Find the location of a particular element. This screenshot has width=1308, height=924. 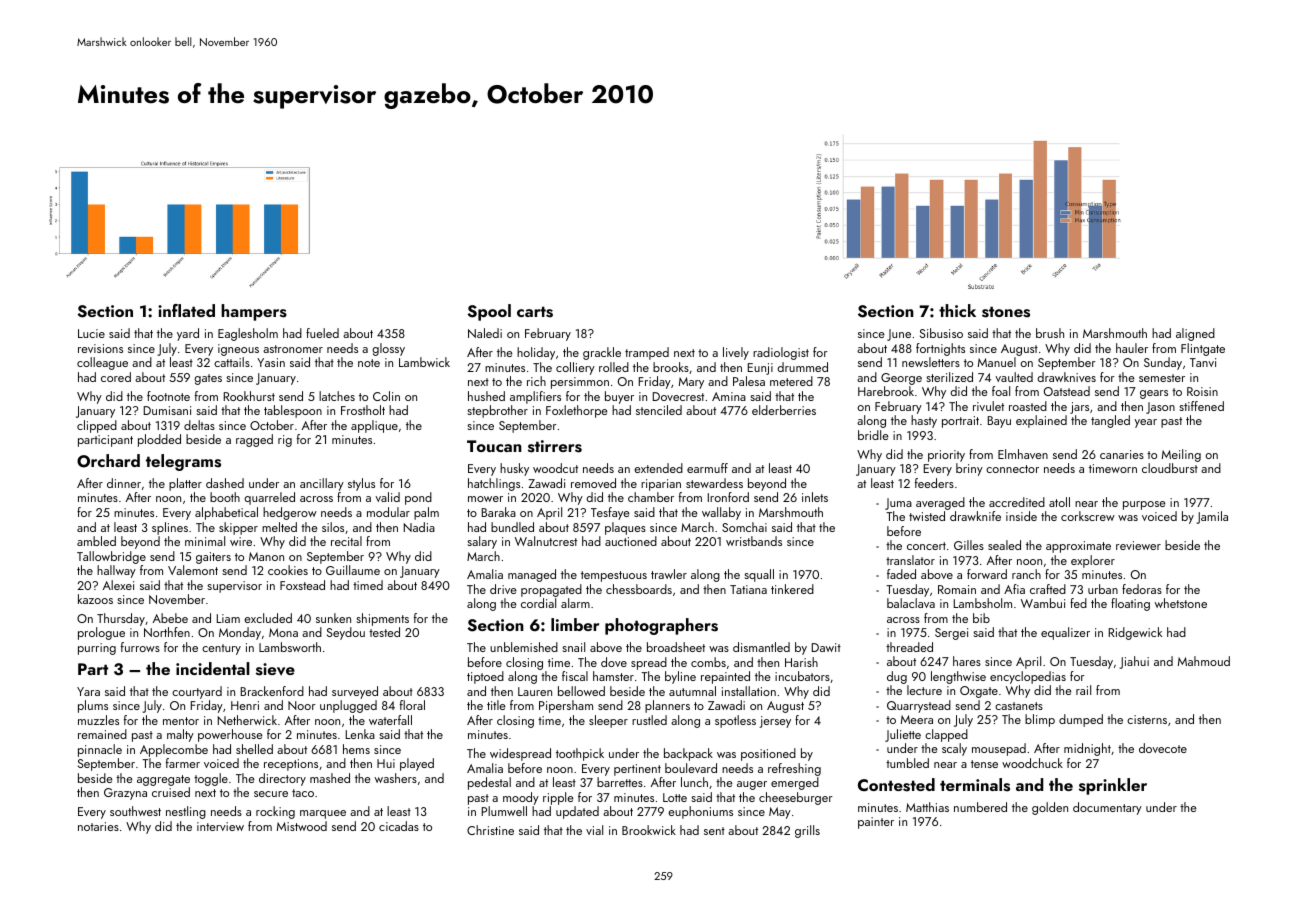

hampers is located at coordinates (254, 312).
